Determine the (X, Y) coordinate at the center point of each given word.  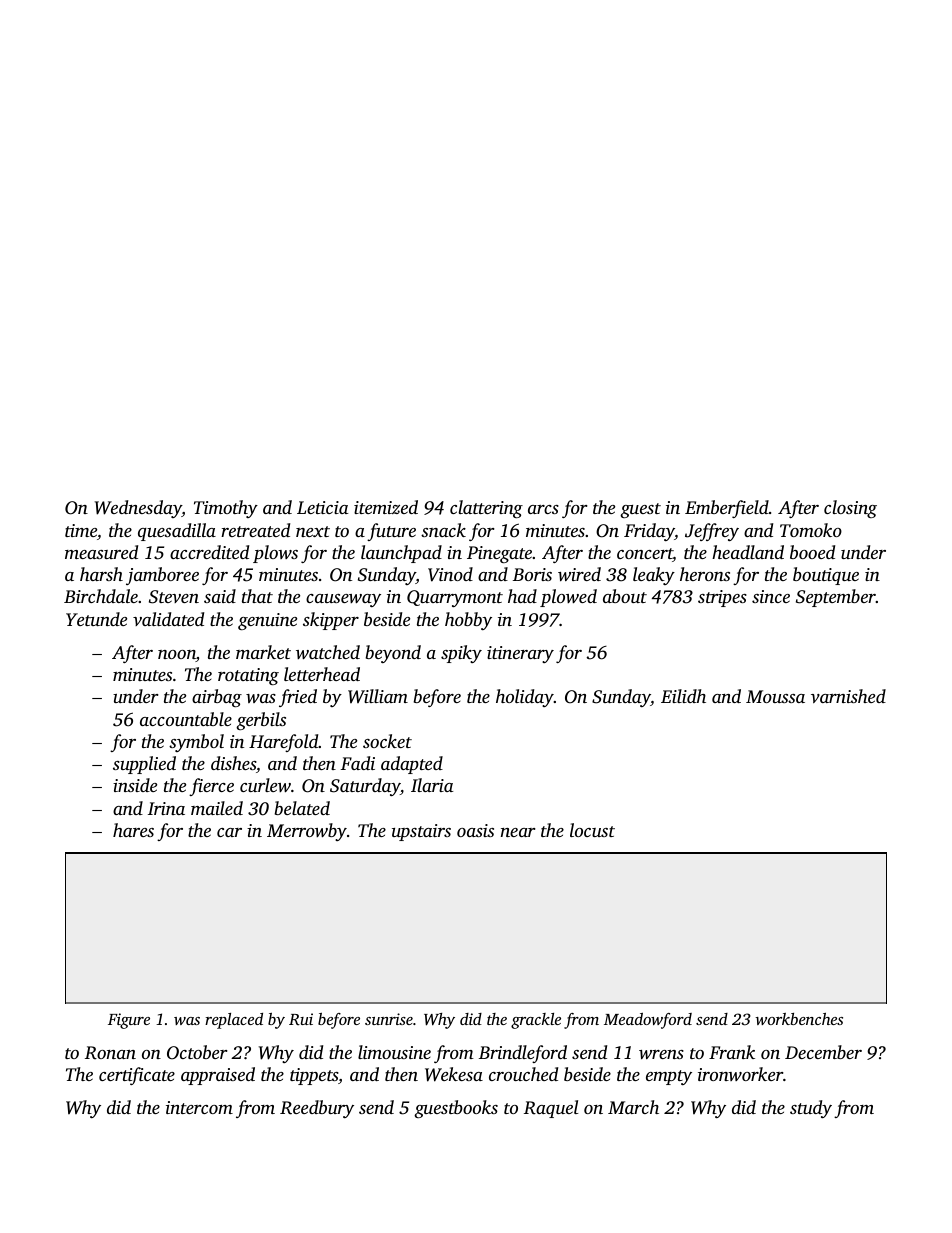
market (263, 652)
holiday (525, 698)
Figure (129, 1021)
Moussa (775, 696)
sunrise (389, 1019)
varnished (848, 696)
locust (592, 830)
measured (101, 552)
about (625, 596)
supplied (144, 765)
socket (387, 741)
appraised (218, 1076)
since (771, 596)
